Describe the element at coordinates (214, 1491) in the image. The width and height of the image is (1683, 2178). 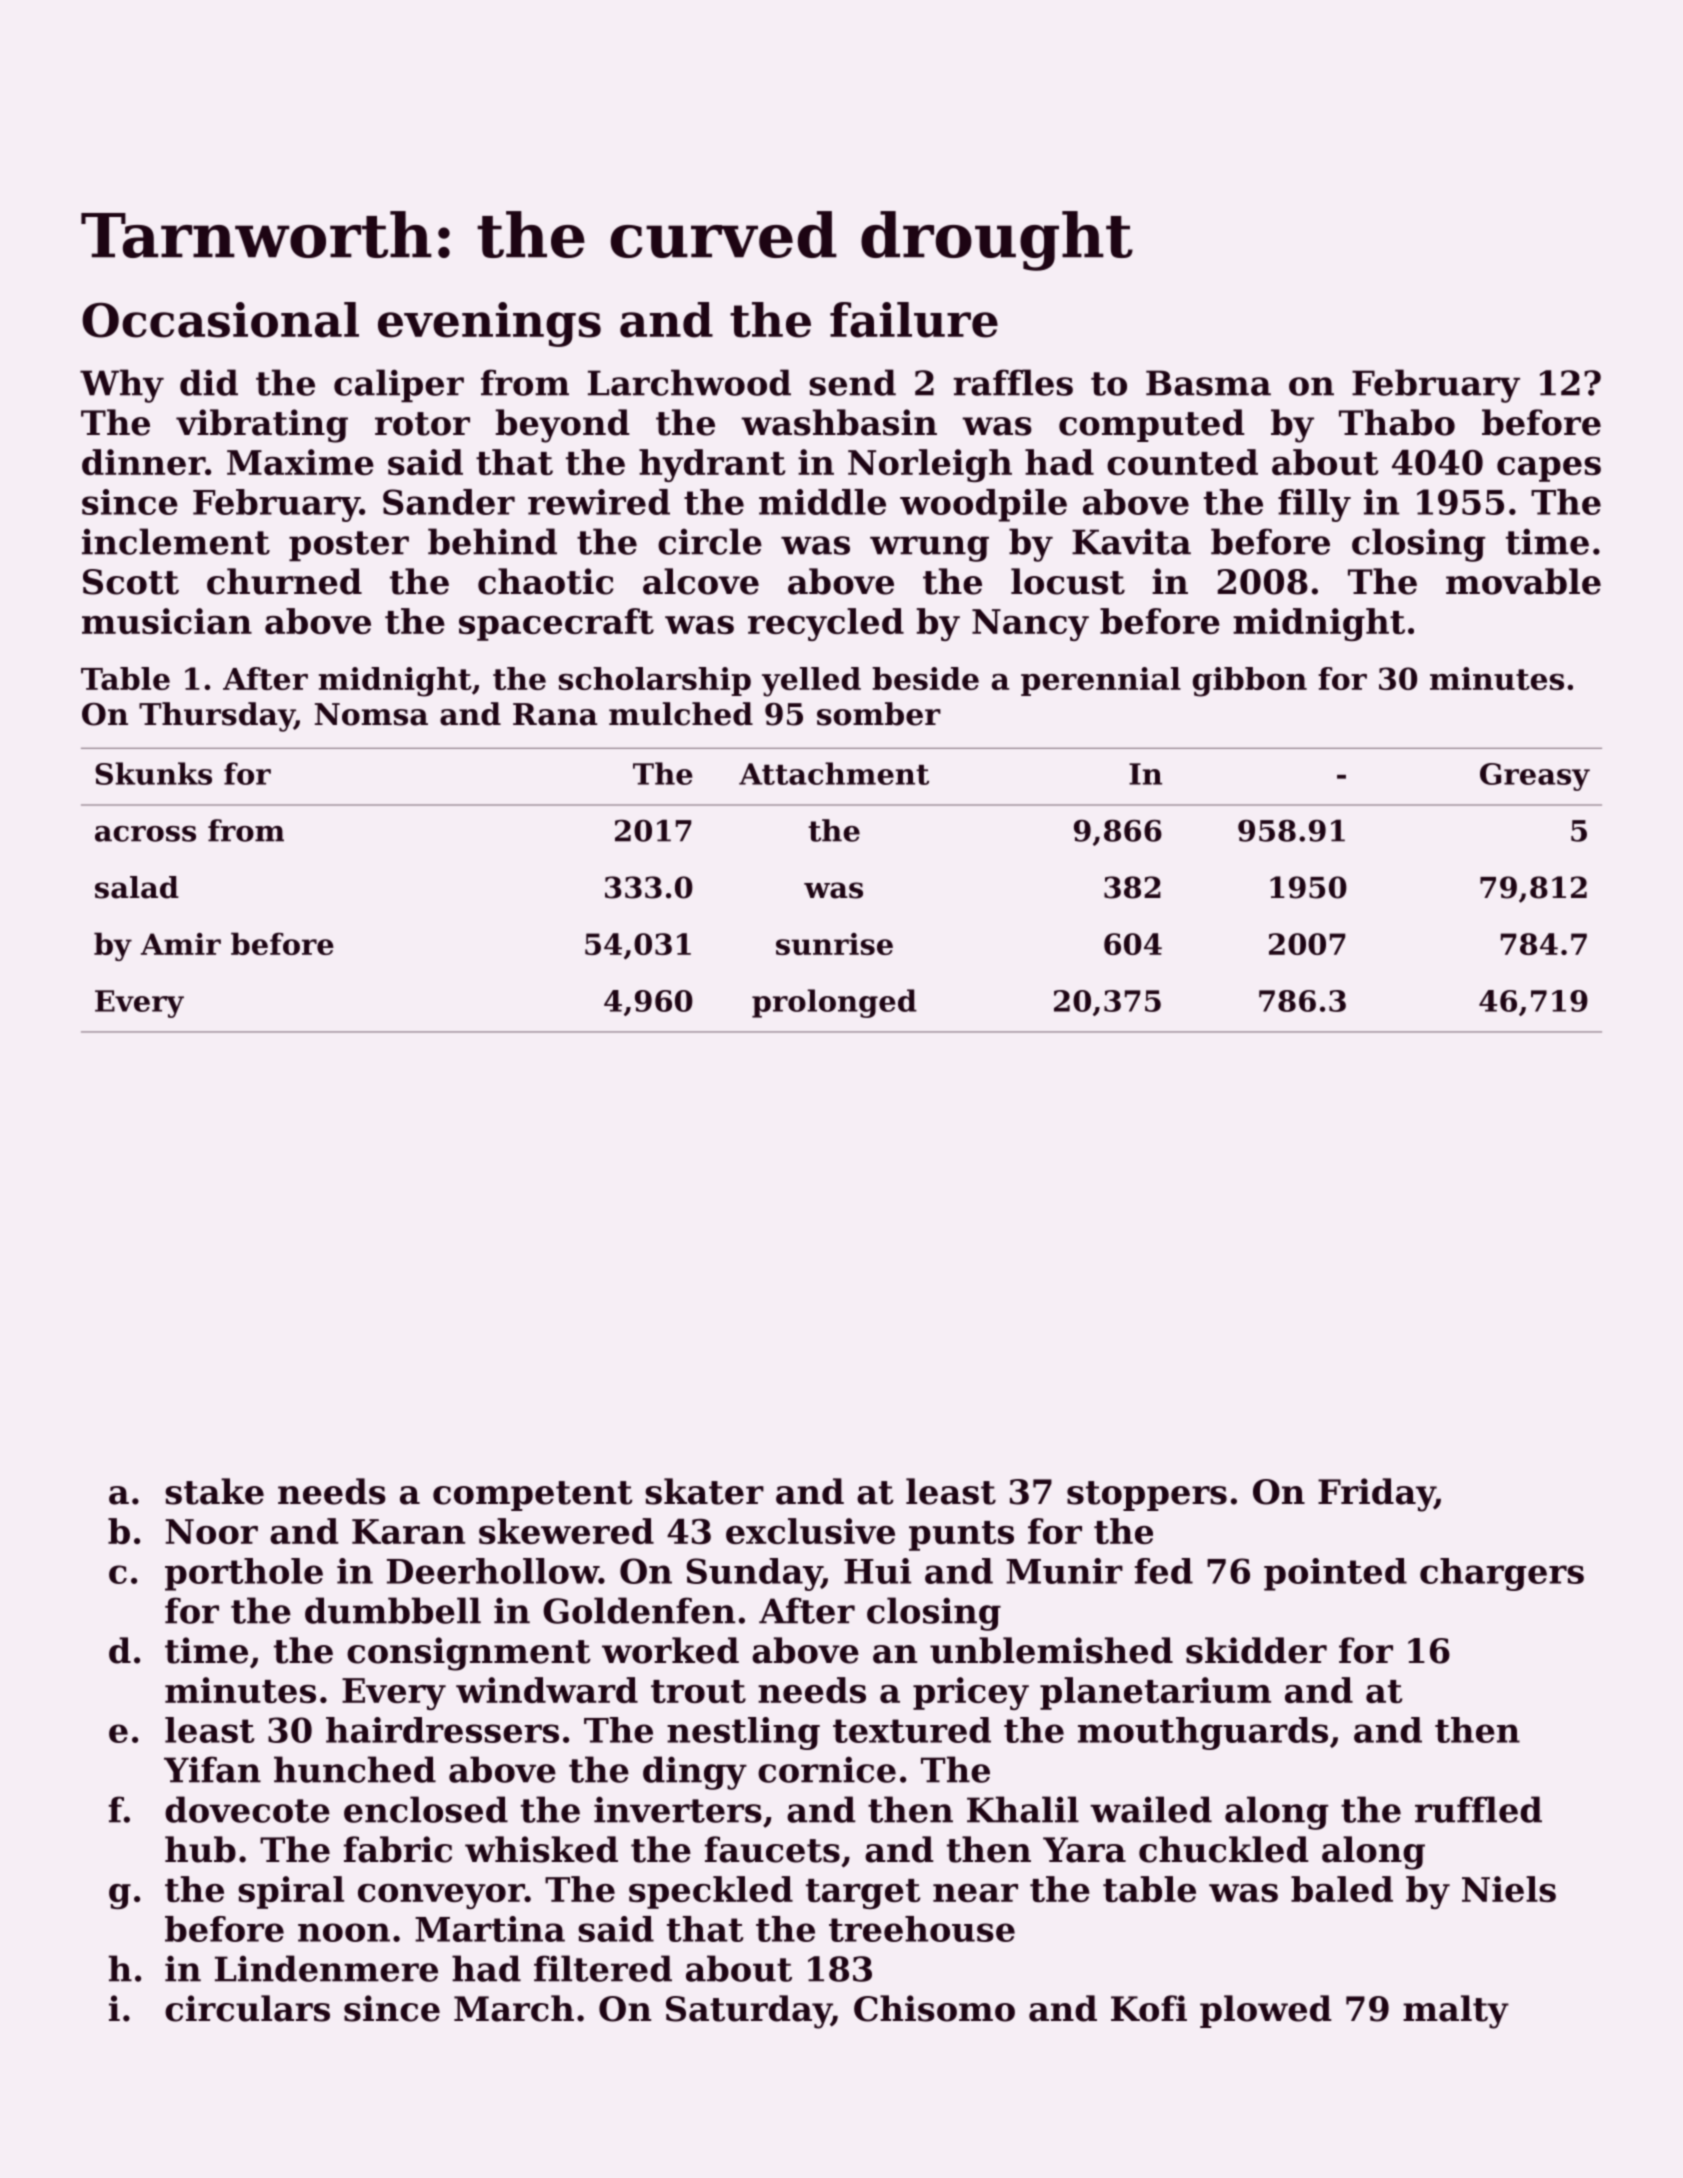
I see `stake` at that location.
